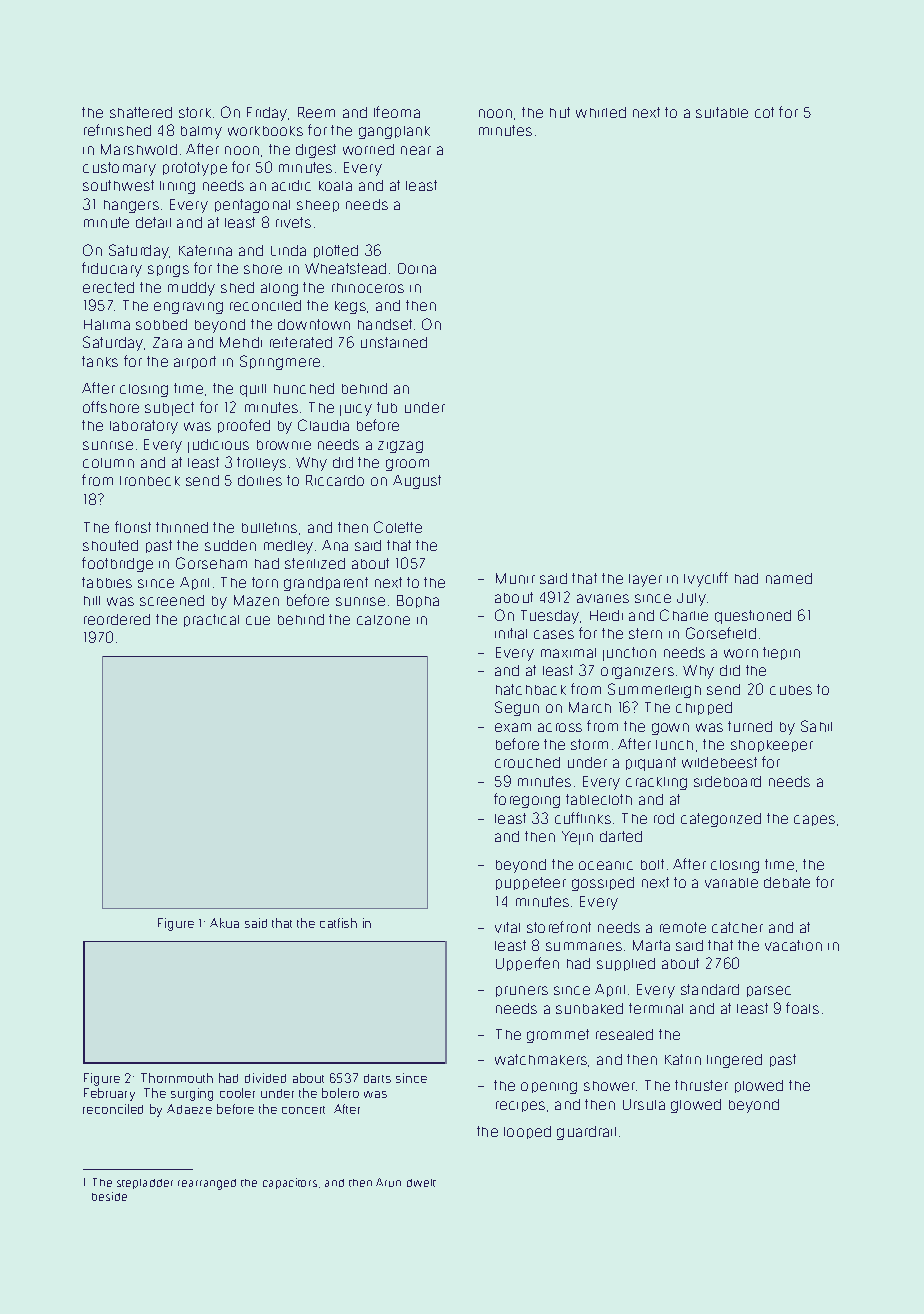  What do you see at coordinates (421, 1183) in the screenshot?
I see `dwelt` at bounding box center [421, 1183].
